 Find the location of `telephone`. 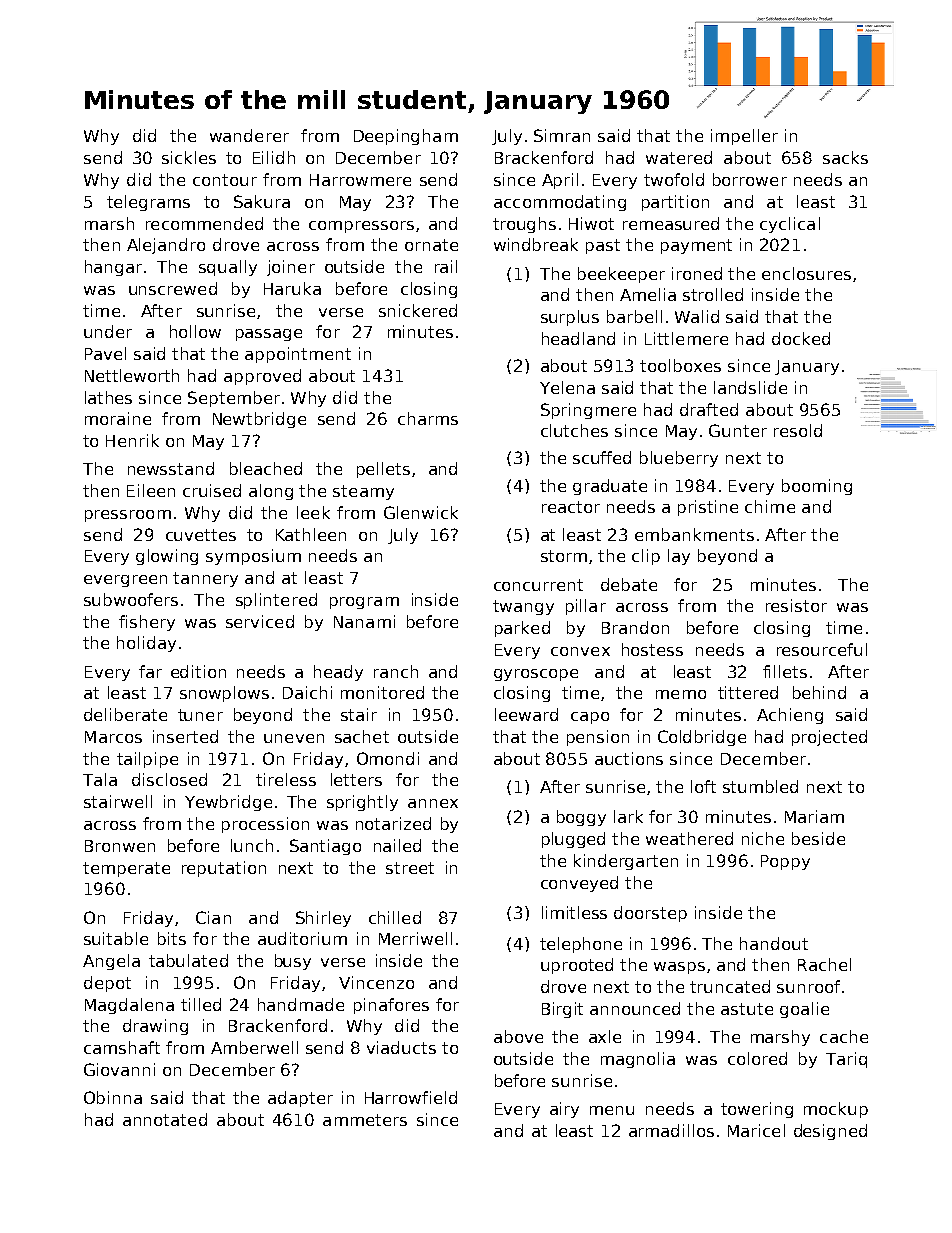

telephone is located at coordinates (581, 945).
